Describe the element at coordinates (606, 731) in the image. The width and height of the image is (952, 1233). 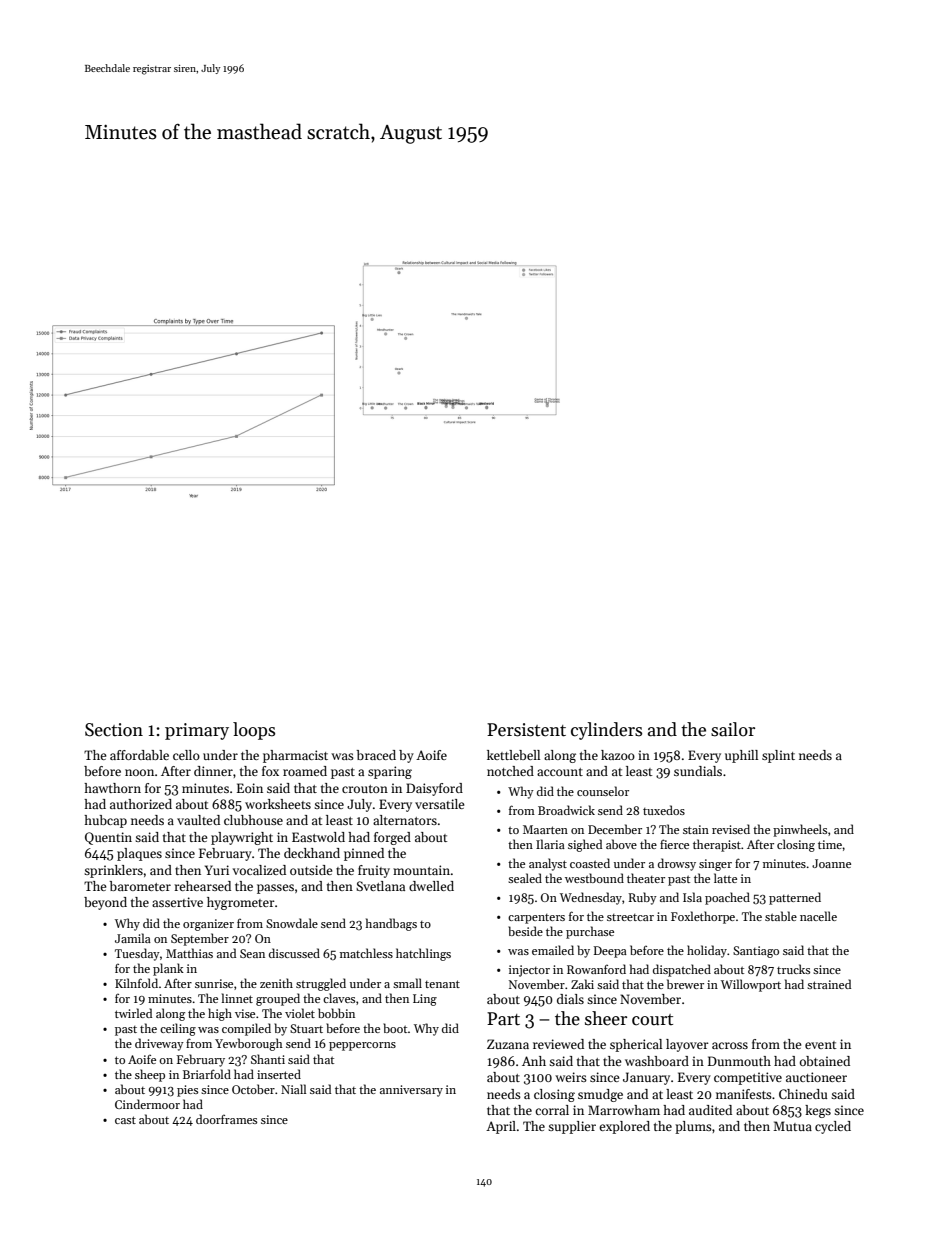
I see `cylinders` at that location.
